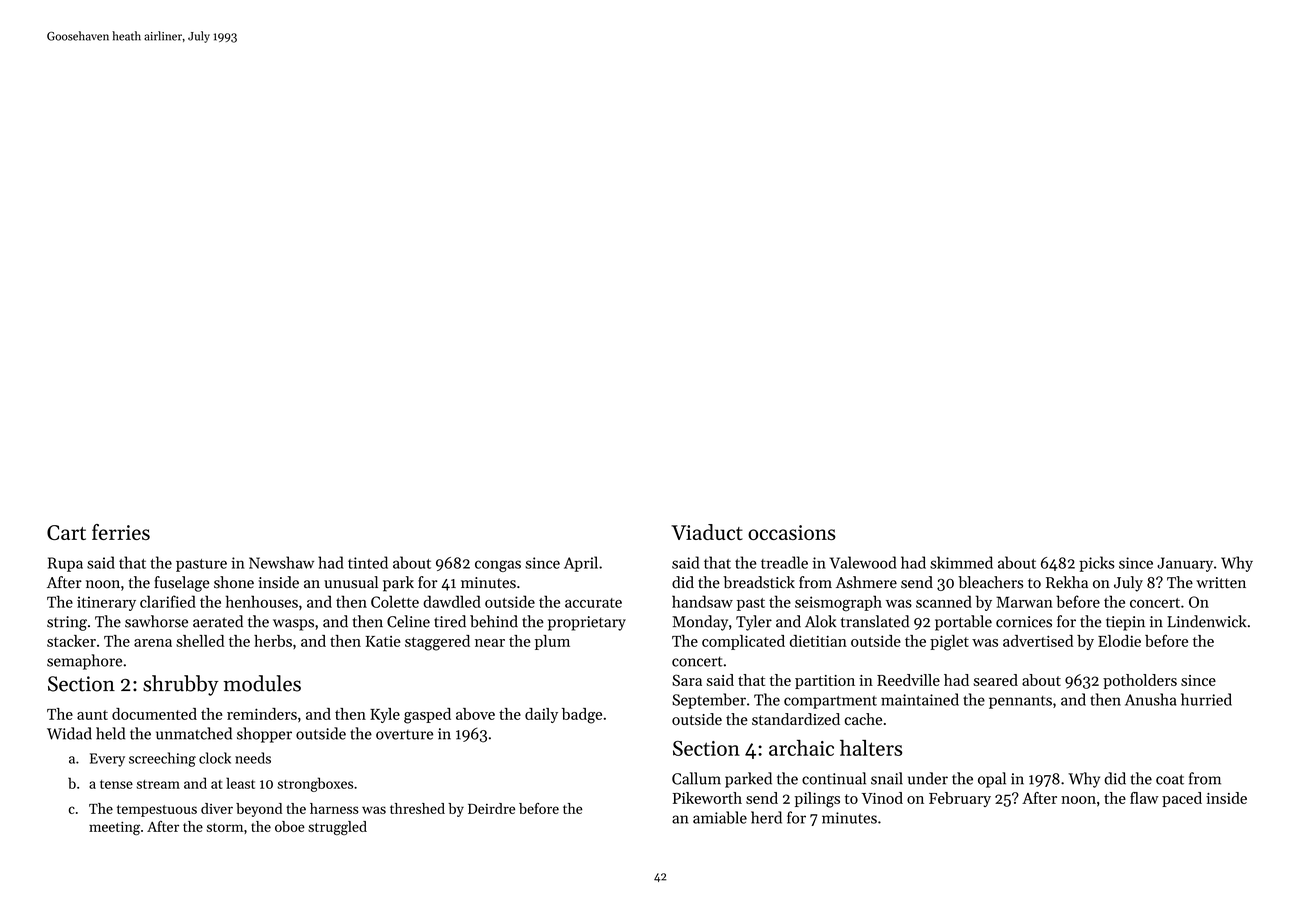  What do you see at coordinates (262, 714) in the screenshot?
I see `reminders` at bounding box center [262, 714].
